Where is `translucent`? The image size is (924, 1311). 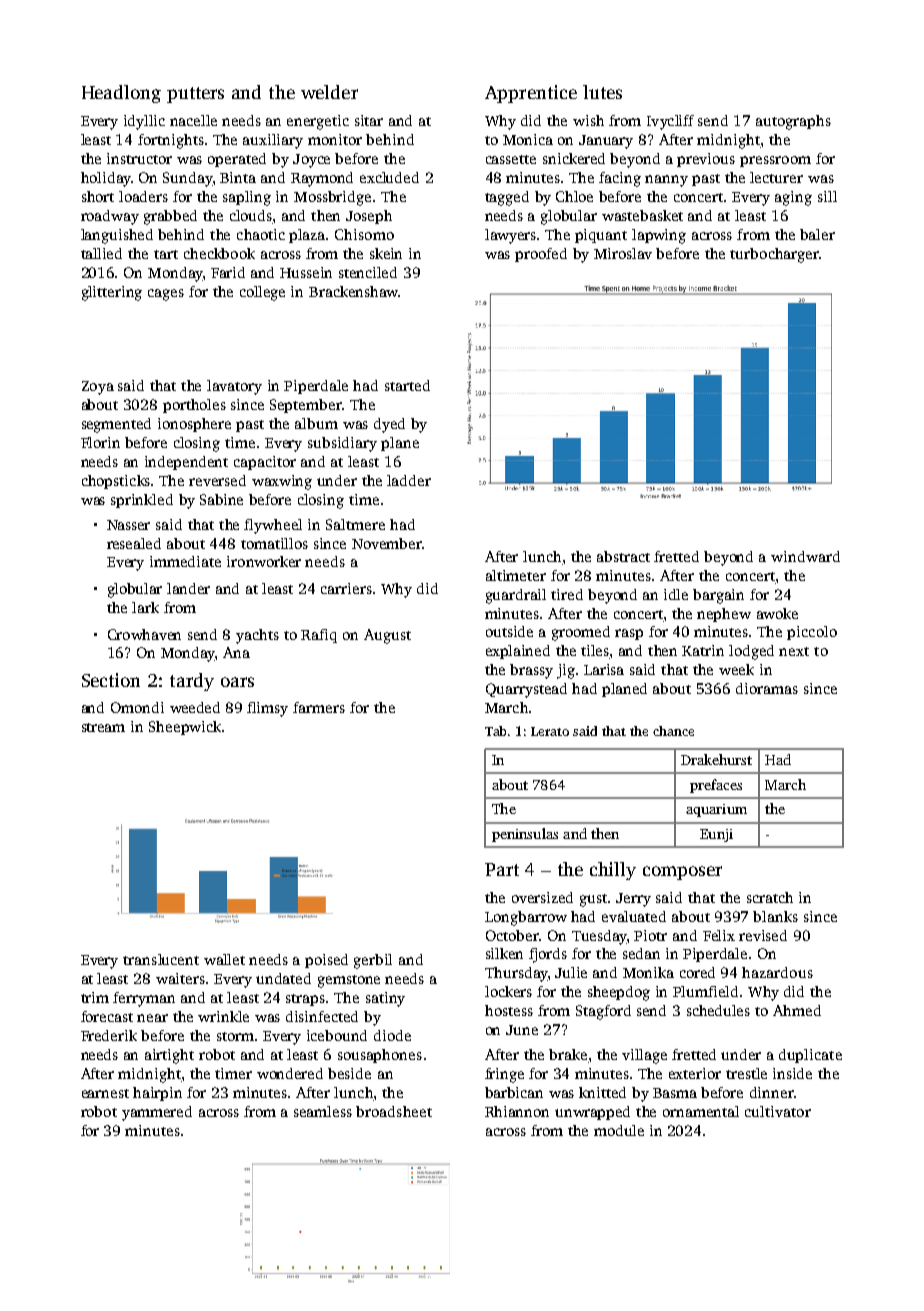
translucent is located at coordinates (161, 959).
